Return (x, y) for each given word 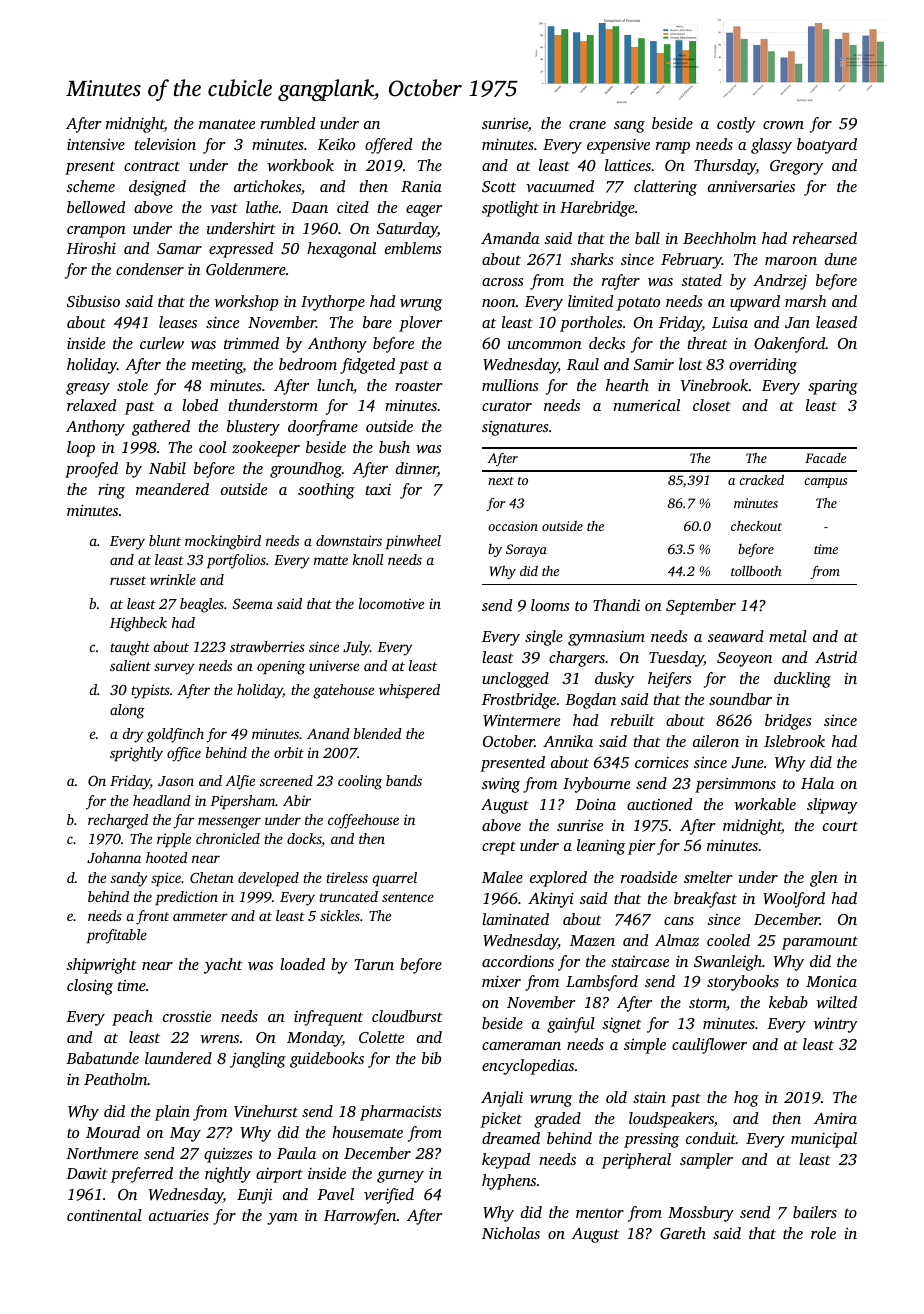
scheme (90, 186)
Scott (499, 186)
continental (104, 1215)
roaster (418, 386)
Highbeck (138, 624)
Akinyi (551, 900)
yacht (223, 966)
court (840, 826)
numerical (646, 405)
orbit (289, 752)
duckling (802, 680)
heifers (669, 680)
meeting (217, 366)
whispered (409, 691)
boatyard (827, 146)
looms (550, 605)
